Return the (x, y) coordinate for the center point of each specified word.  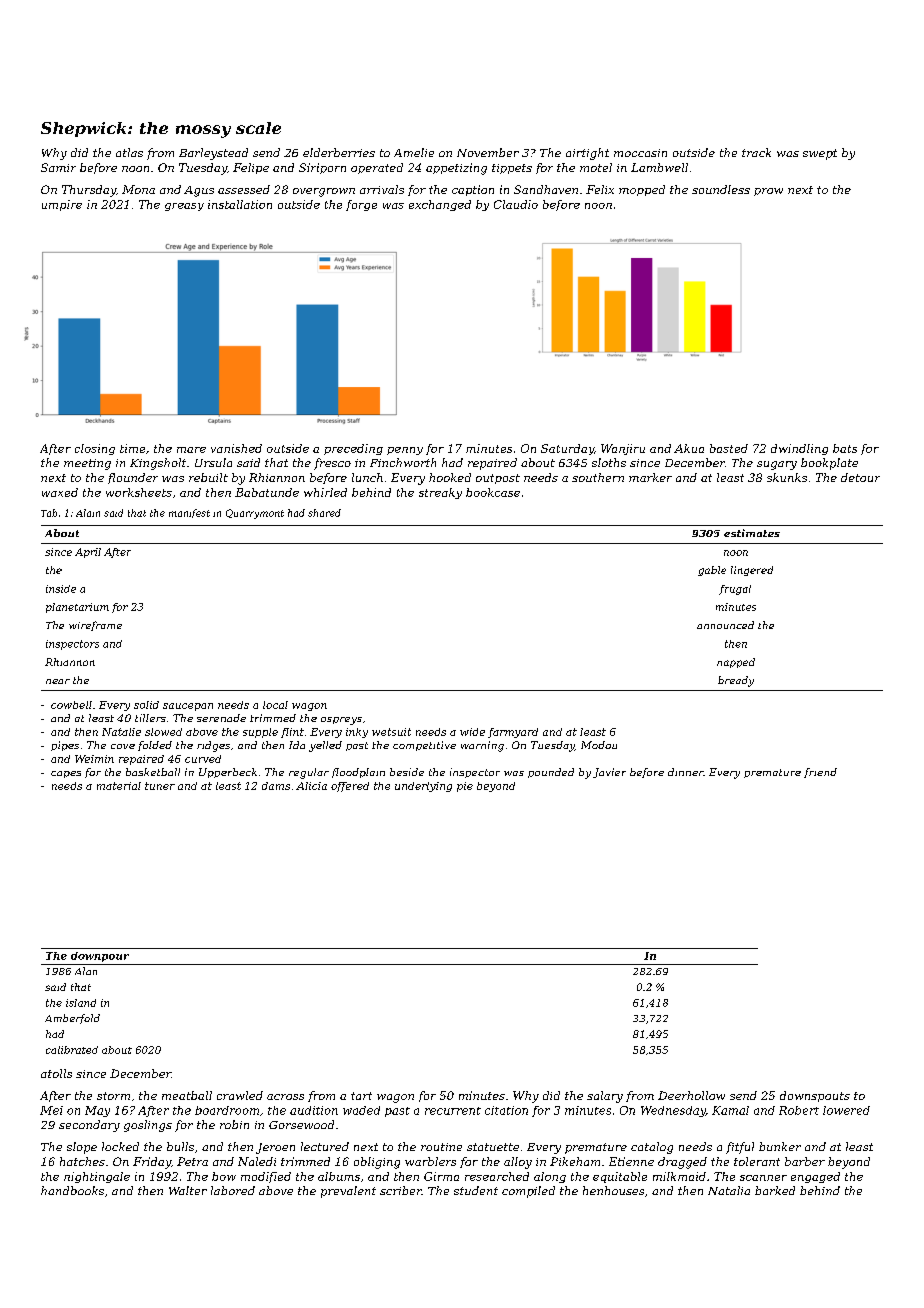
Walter (188, 1190)
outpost (498, 479)
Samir (58, 167)
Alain (88, 513)
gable (712, 571)
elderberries (339, 152)
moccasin (640, 153)
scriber (401, 1190)
